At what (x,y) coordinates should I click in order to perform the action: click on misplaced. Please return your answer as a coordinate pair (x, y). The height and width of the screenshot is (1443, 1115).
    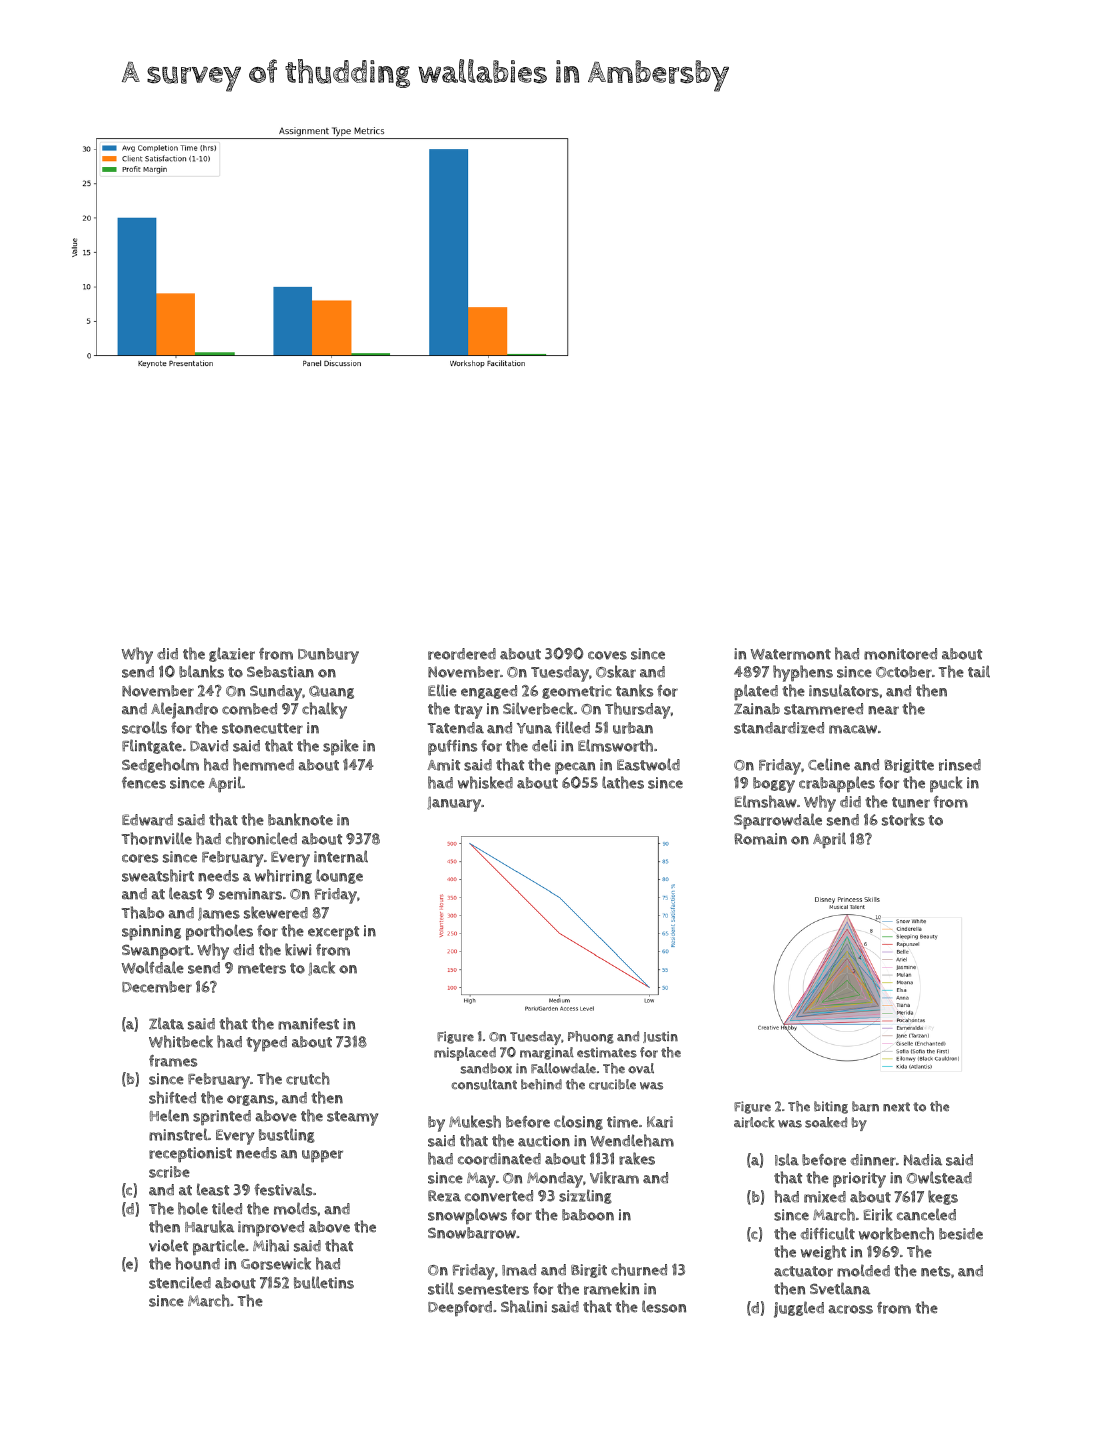
    Looking at the image, I should click on (465, 1054).
